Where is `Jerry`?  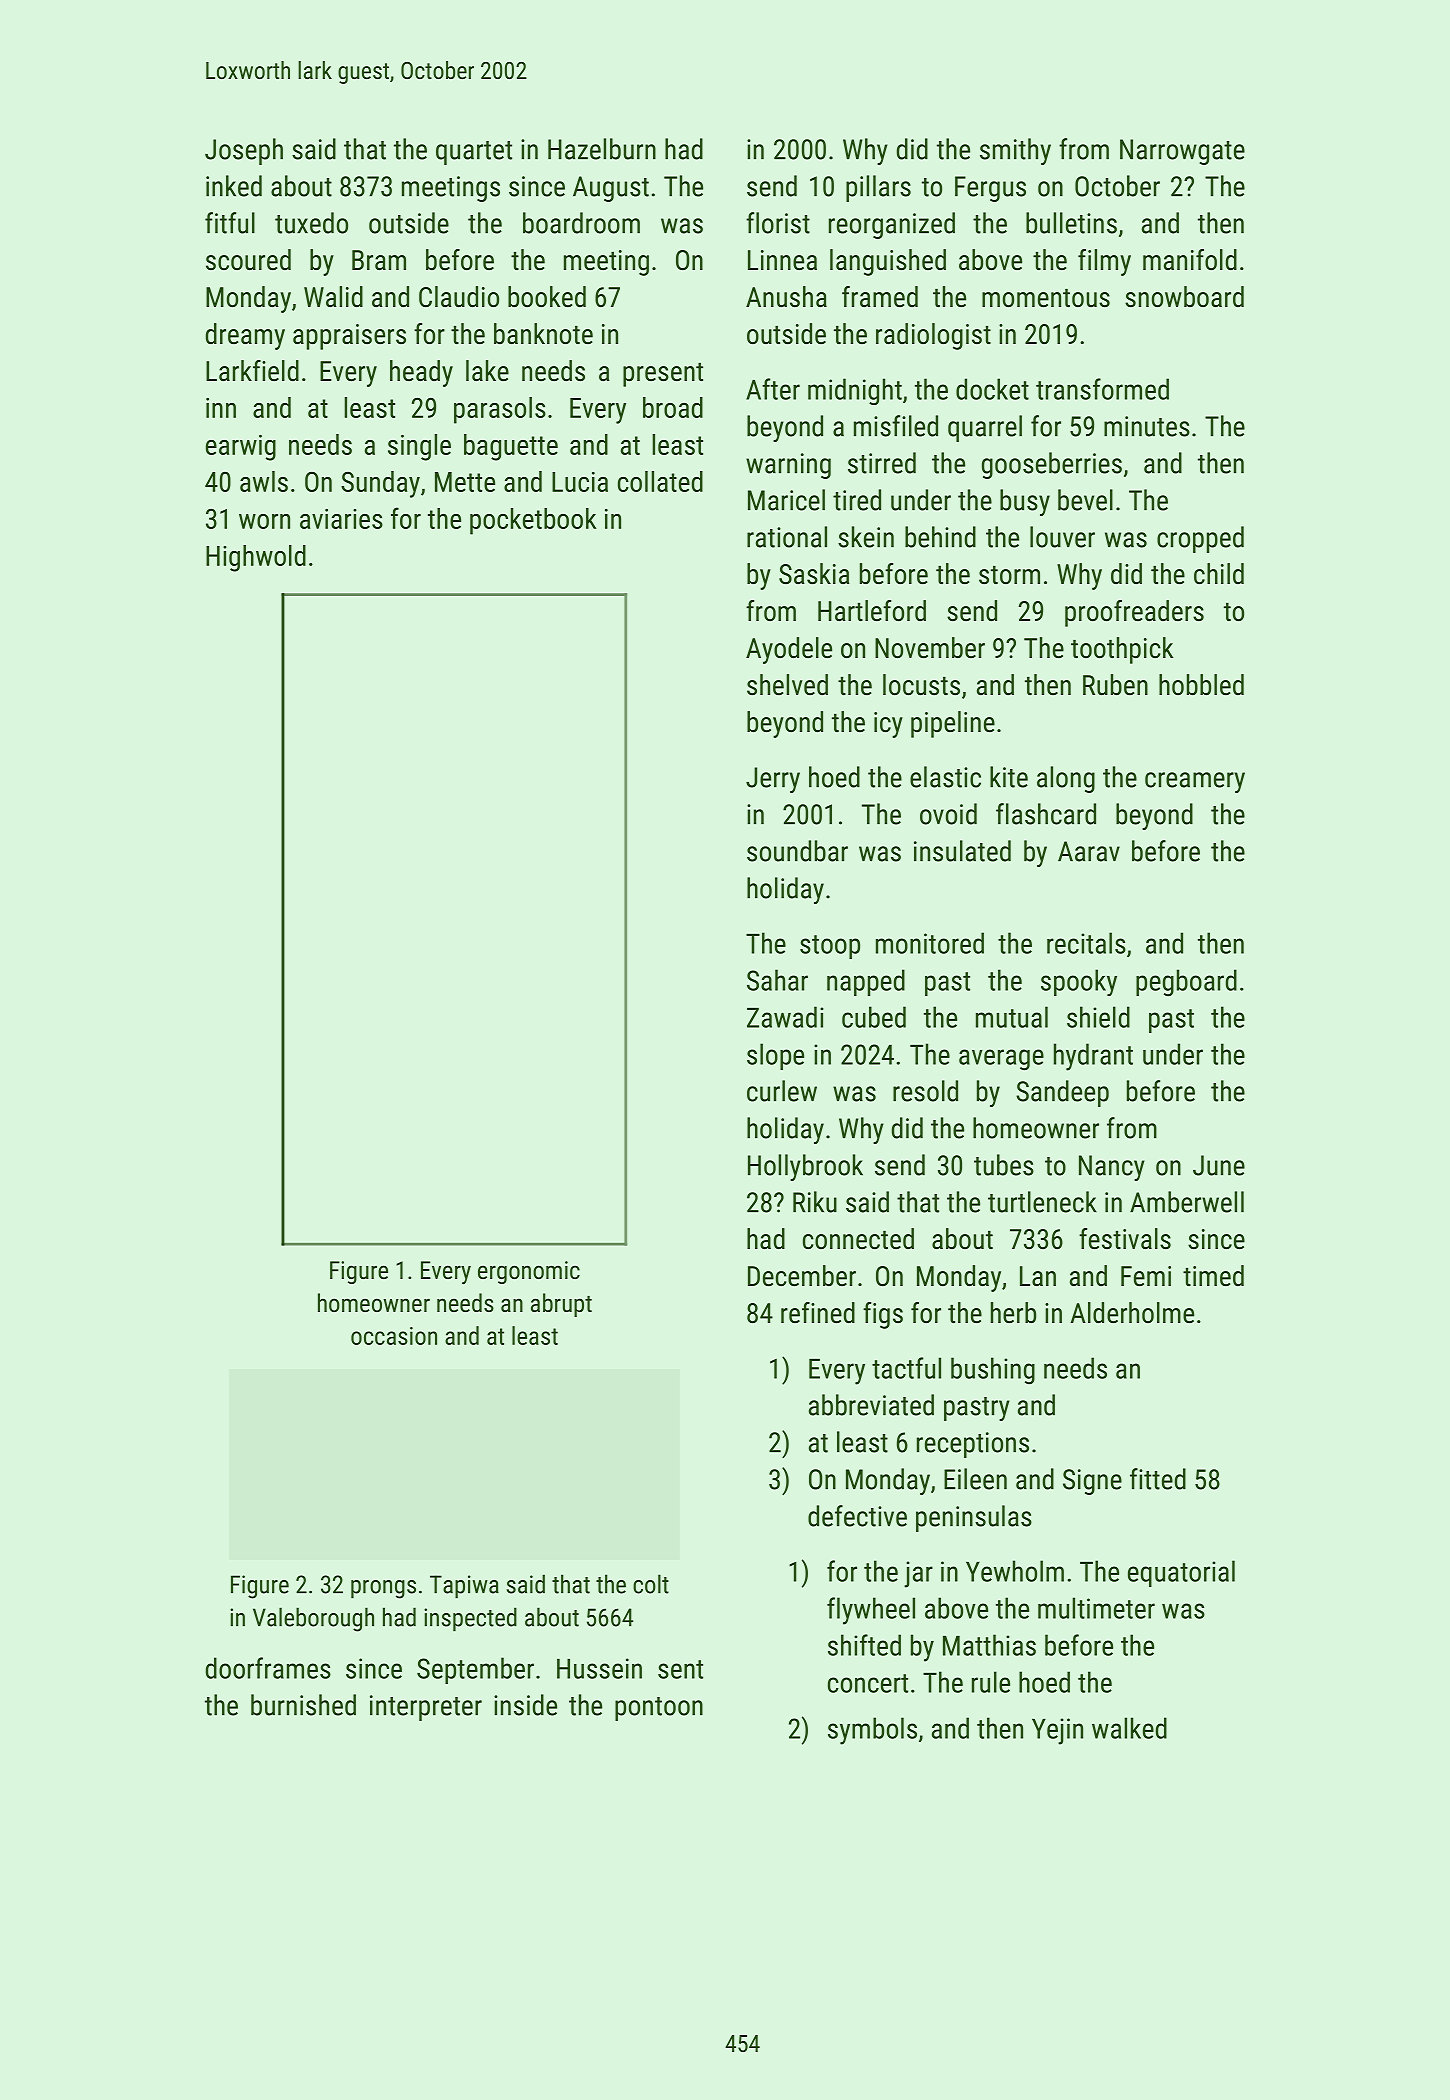
Jerry is located at coordinates (773, 780).
